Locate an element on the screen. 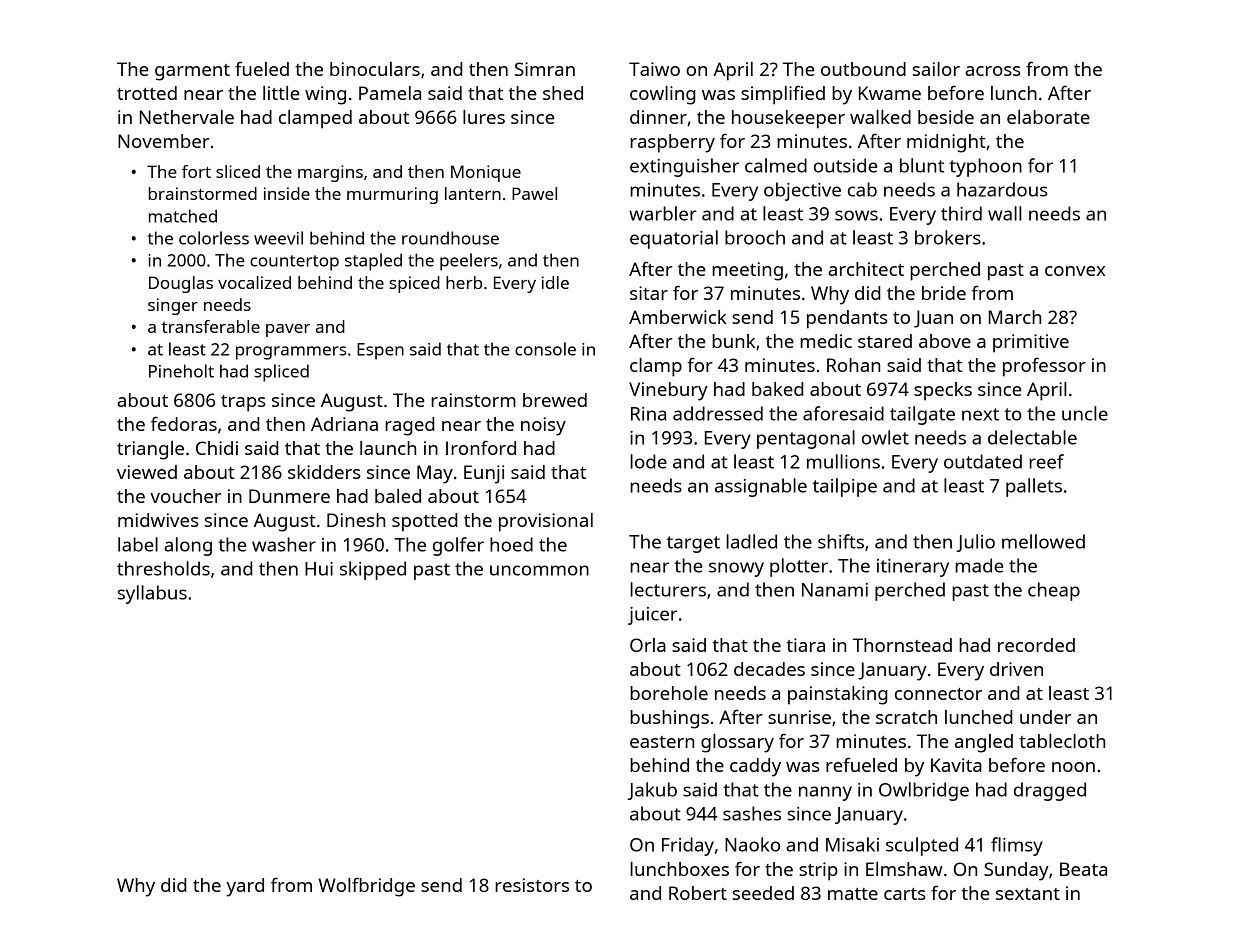 This screenshot has height=952, width=1233. outbound is located at coordinates (863, 69).
